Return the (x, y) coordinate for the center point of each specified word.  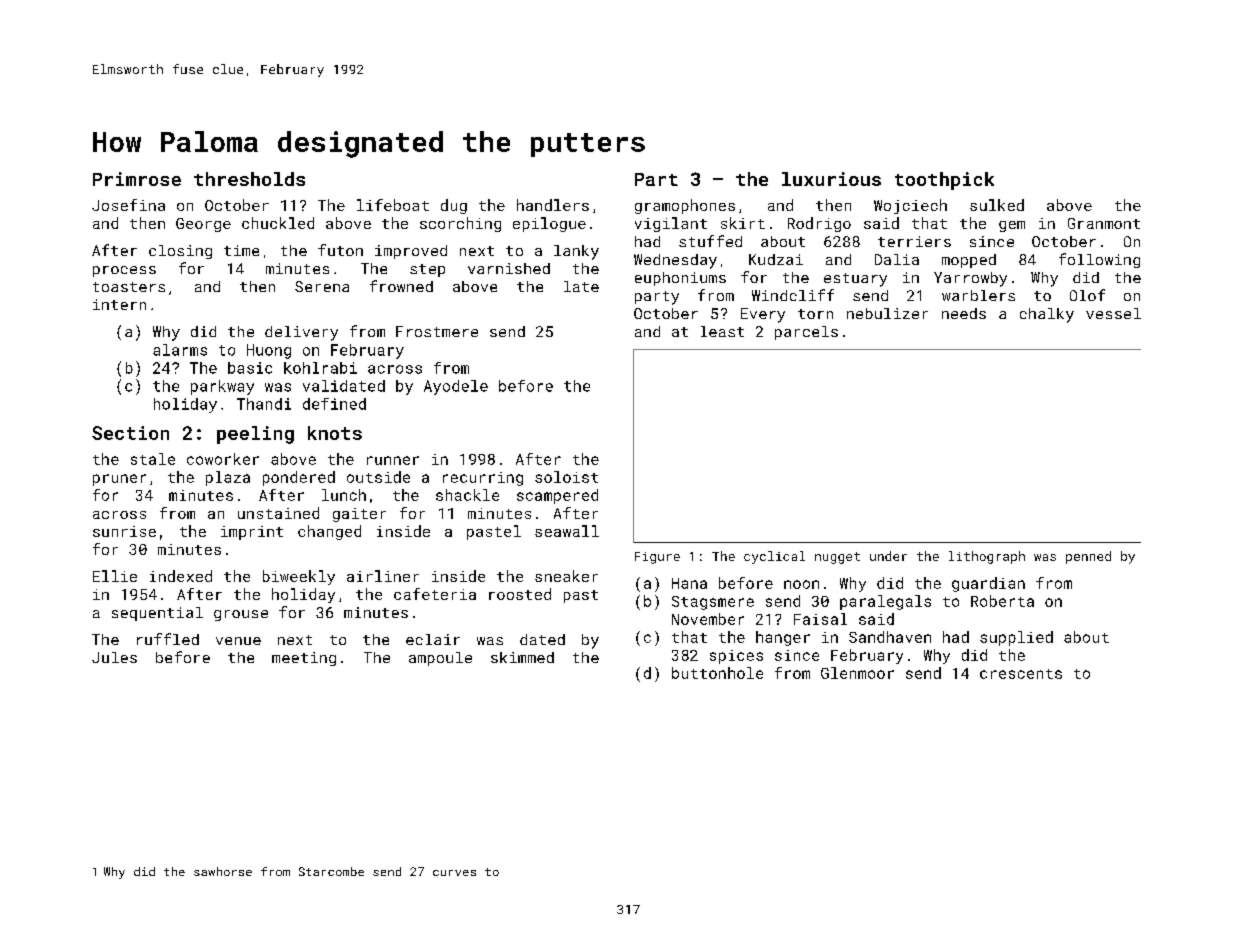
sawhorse (223, 871)
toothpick (944, 181)
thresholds (249, 179)
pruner (119, 480)
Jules (114, 657)
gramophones (685, 206)
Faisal (820, 619)
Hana (689, 583)
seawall (567, 531)
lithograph (987, 557)
